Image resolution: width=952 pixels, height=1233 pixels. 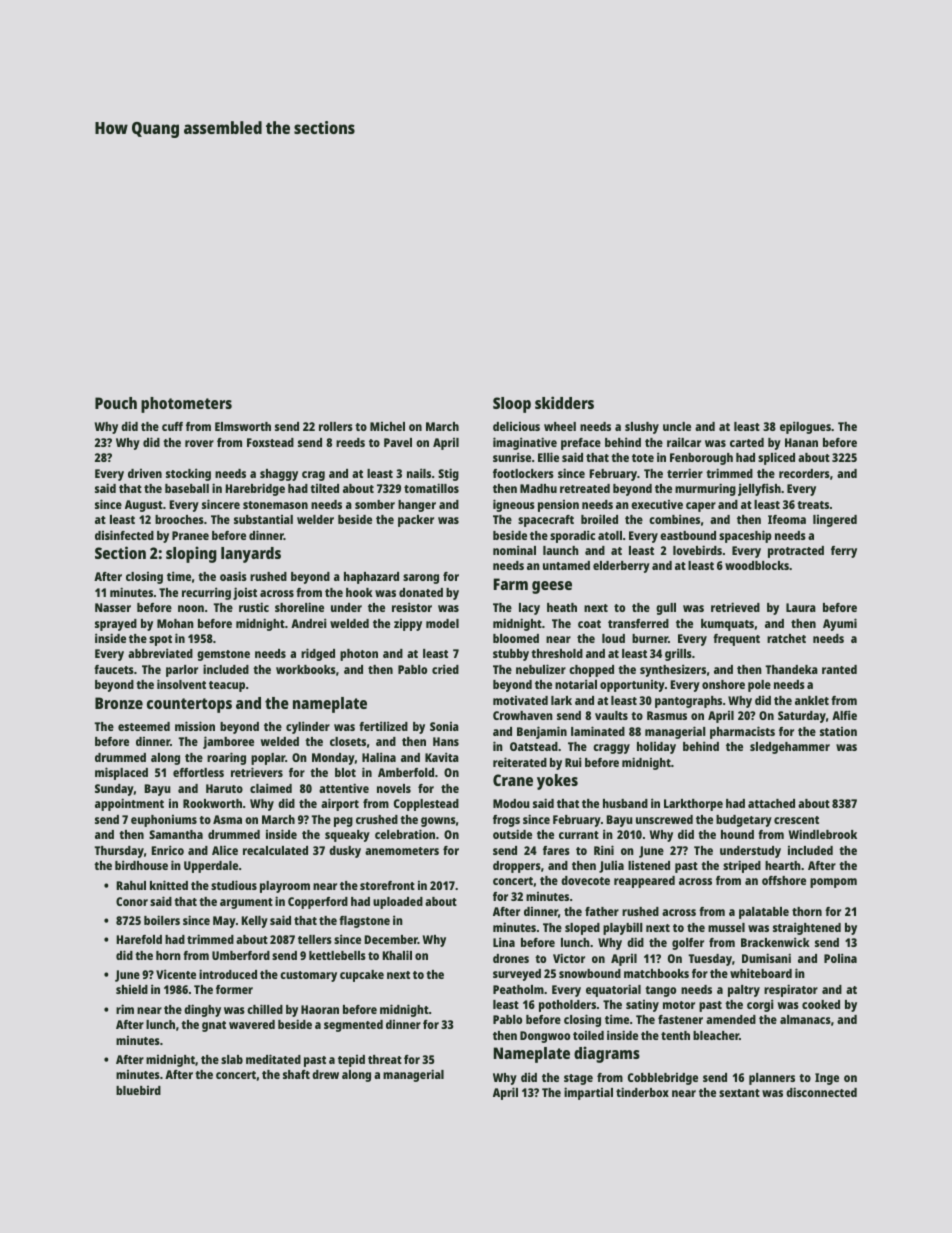 What do you see at coordinates (791, 990) in the screenshot?
I see `respirator` at bounding box center [791, 990].
